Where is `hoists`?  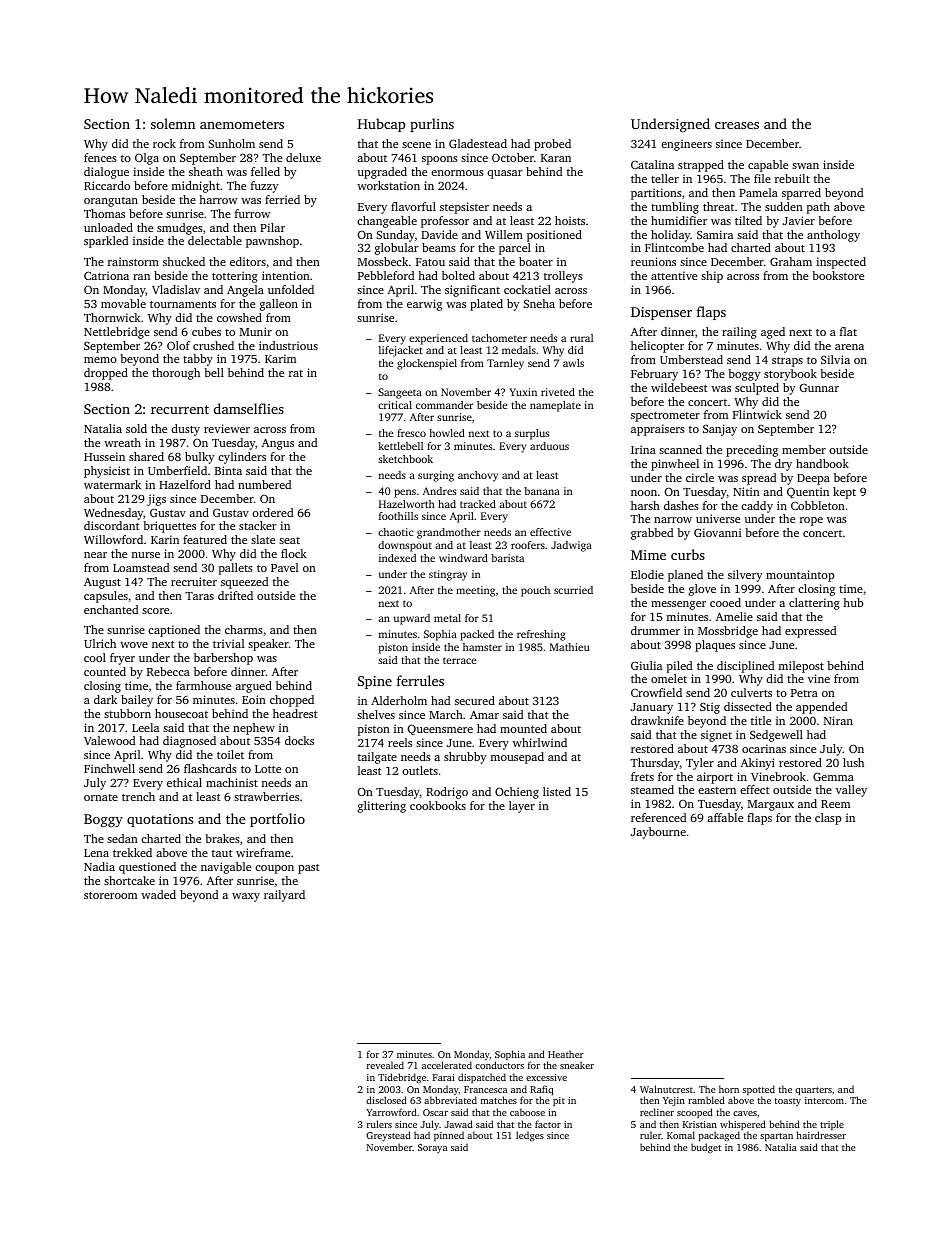
hoists is located at coordinates (570, 220).
